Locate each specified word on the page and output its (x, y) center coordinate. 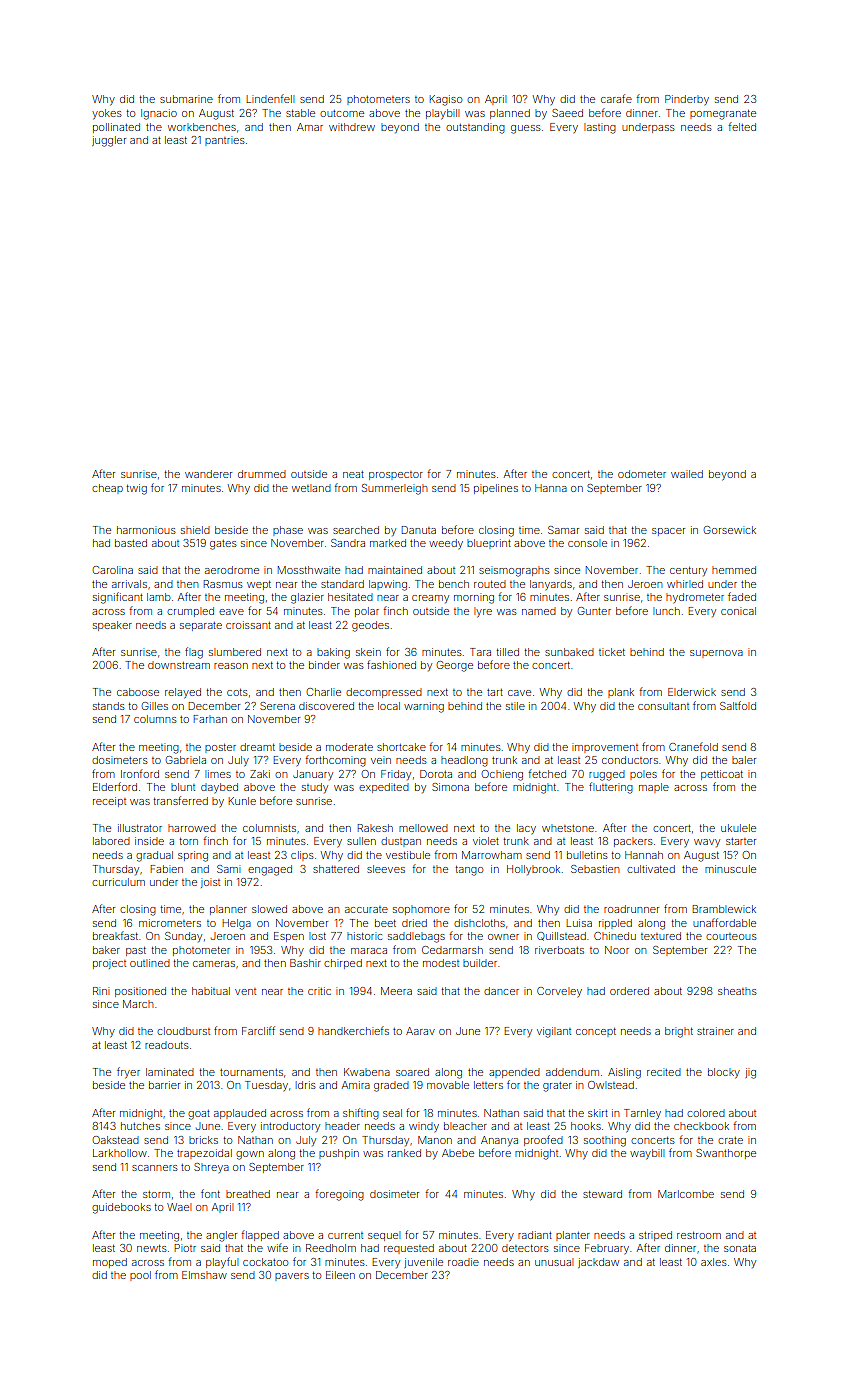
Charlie (323, 692)
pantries (225, 141)
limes (218, 774)
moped (110, 1263)
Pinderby (687, 100)
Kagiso (446, 100)
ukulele (738, 828)
